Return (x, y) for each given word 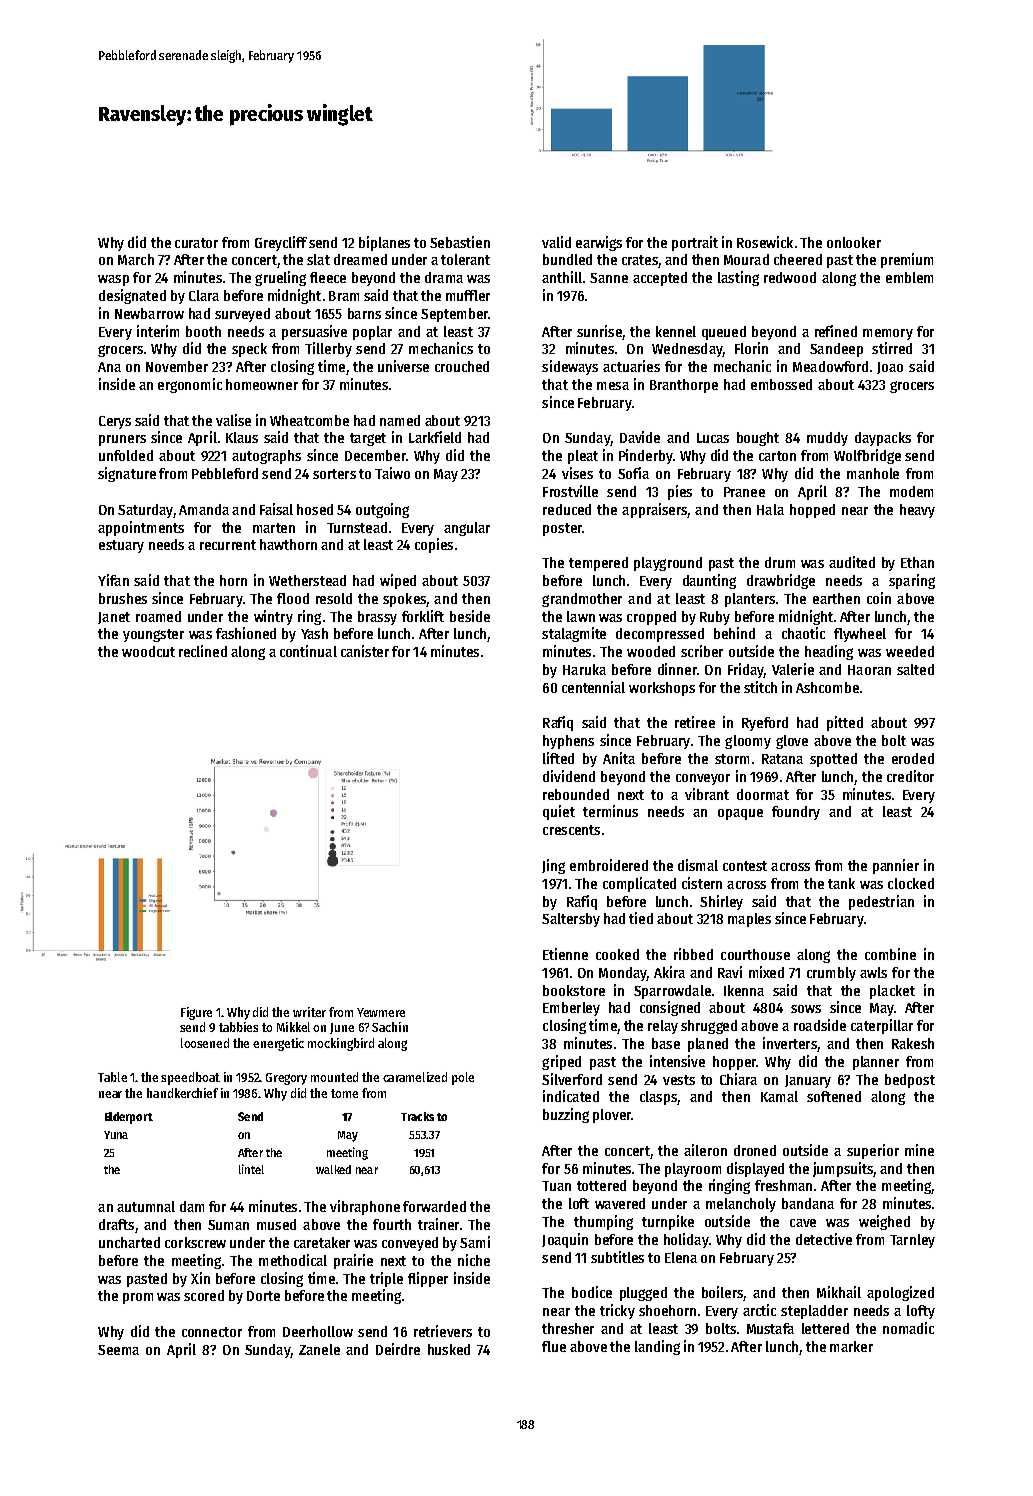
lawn (581, 616)
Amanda (204, 509)
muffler (468, 295)
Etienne (565, 954)
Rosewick (765, 242)
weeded (910, 651)
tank (841, 883)
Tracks (417, 1116)
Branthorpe (684, 386)
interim (158, 331)
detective (824, 1239)
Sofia (633, 473)
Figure (196, 1013)
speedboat (190, 1078)
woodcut (148, 651)
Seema (118, 1350)
